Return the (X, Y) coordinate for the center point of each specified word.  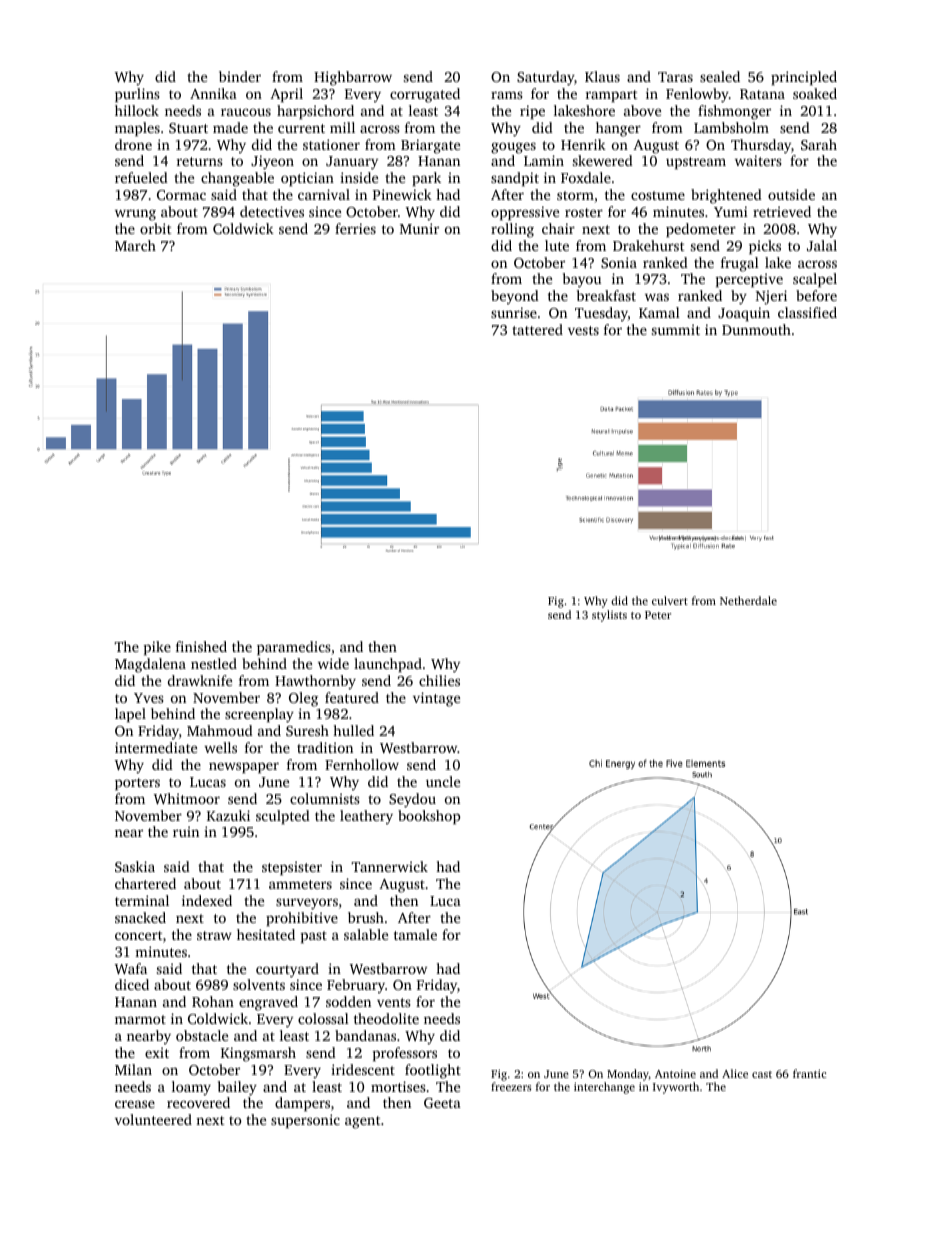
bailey (237, 1088)
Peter (658, 615)
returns (200, 161)
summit (676, 329)
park (426, 179)
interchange (604, 1088)
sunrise (514, 312)
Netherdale (748, 600)
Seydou (412, 800)
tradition (325, 747)
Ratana (762, 94)
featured (352, 697)
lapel (130, 715)
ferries (355, 228)
